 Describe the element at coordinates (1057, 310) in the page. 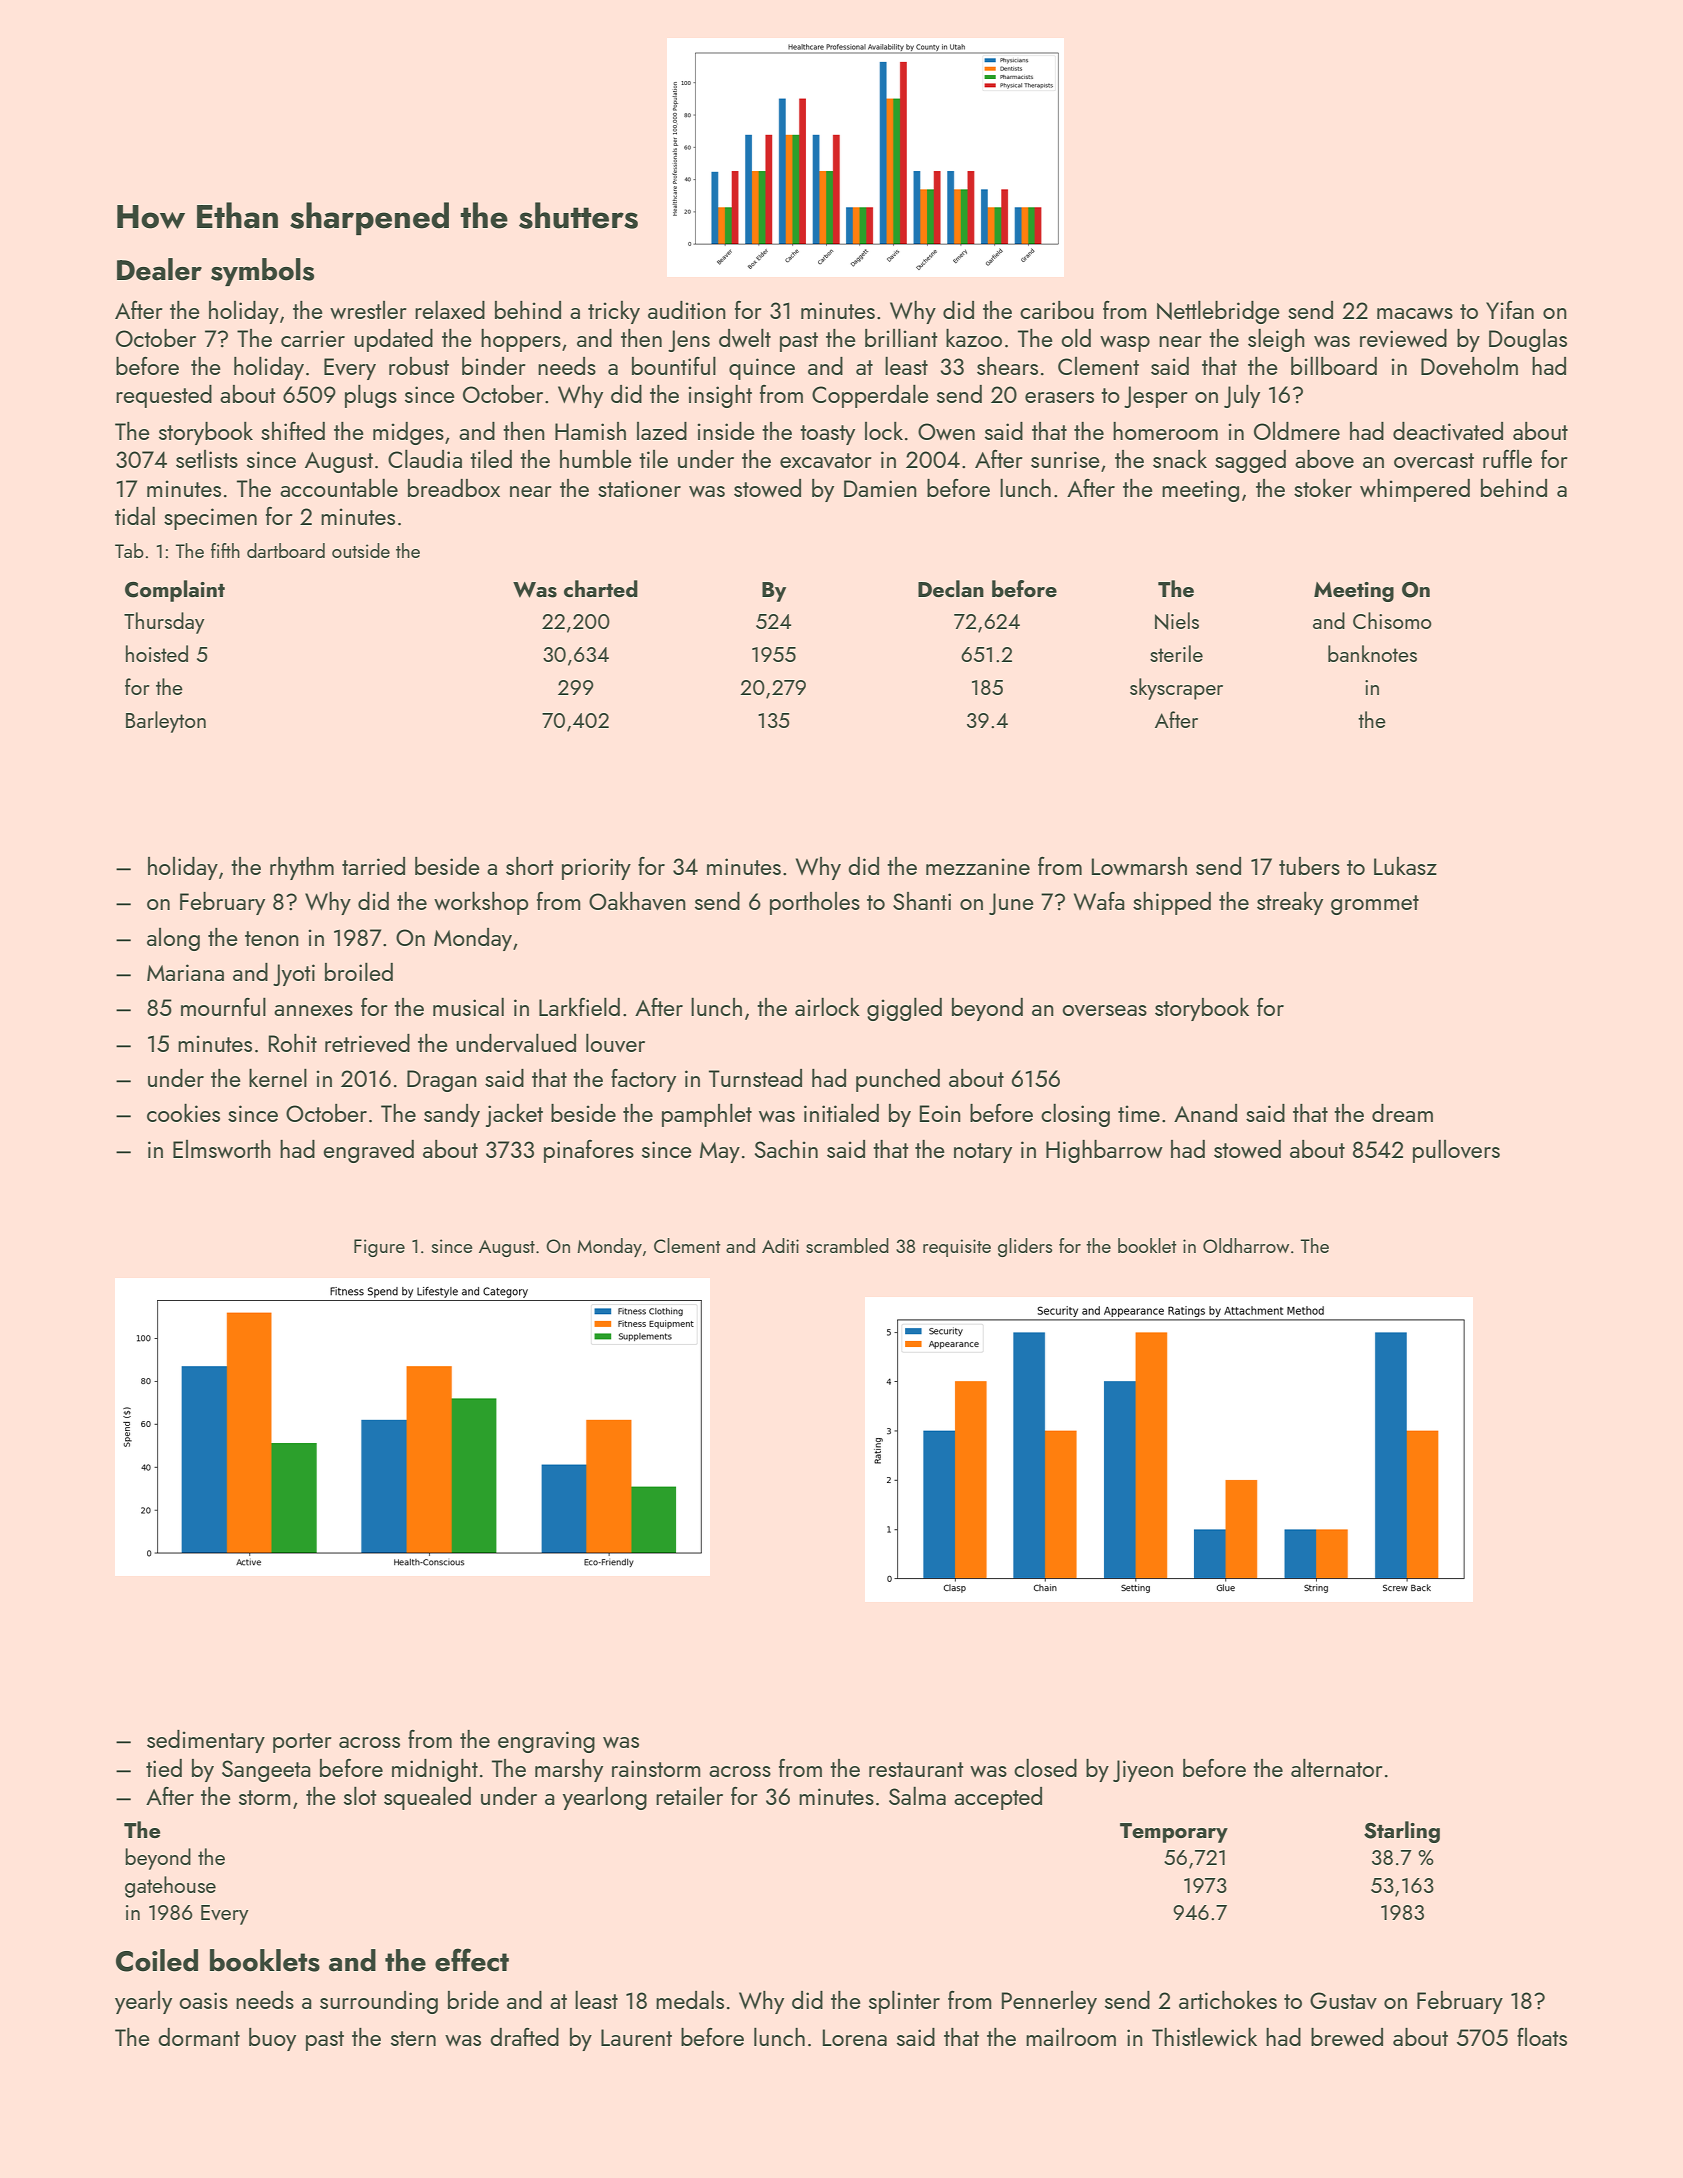

I see `caribou` at that location.
